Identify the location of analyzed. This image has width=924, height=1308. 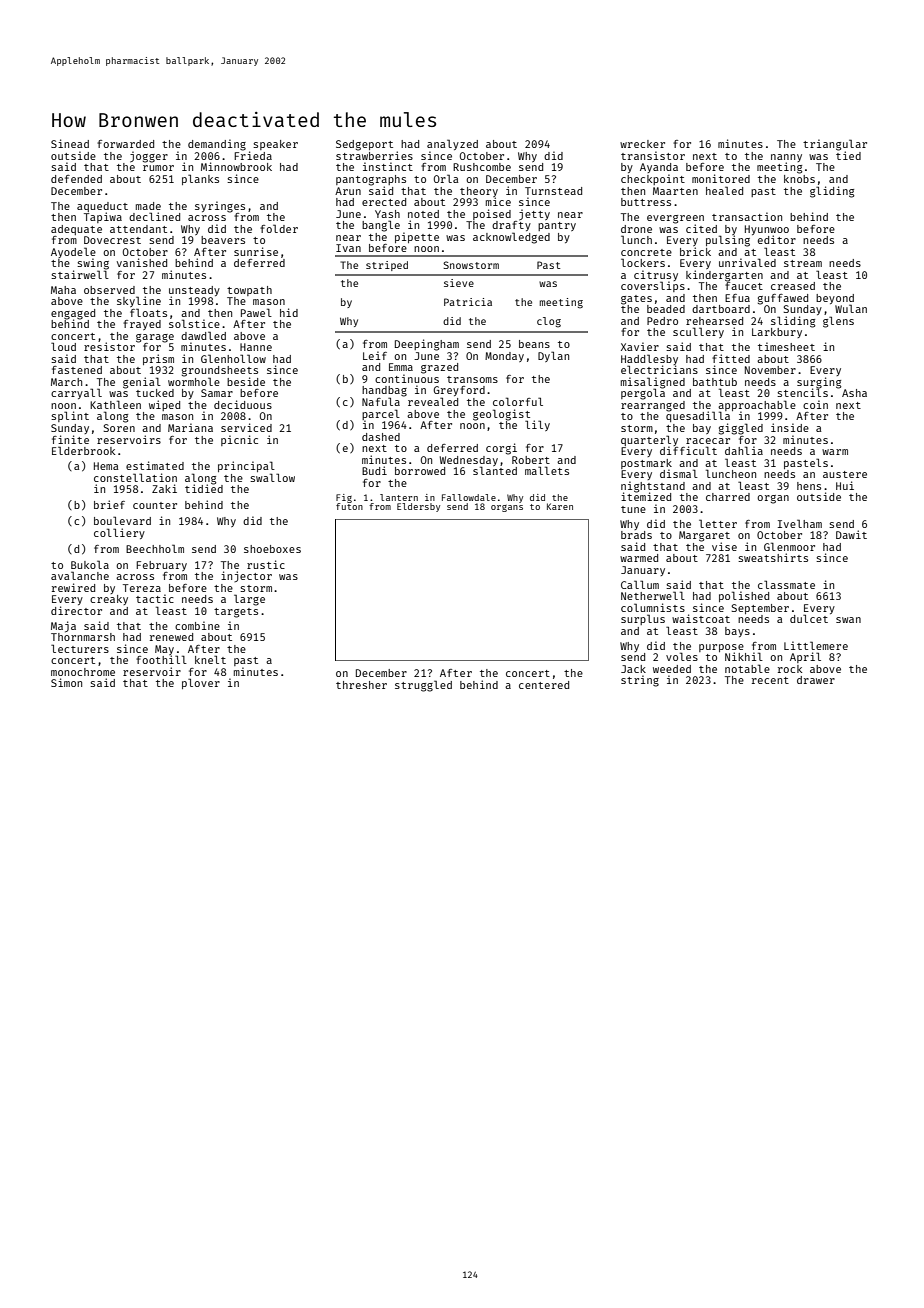
(452, 144).
